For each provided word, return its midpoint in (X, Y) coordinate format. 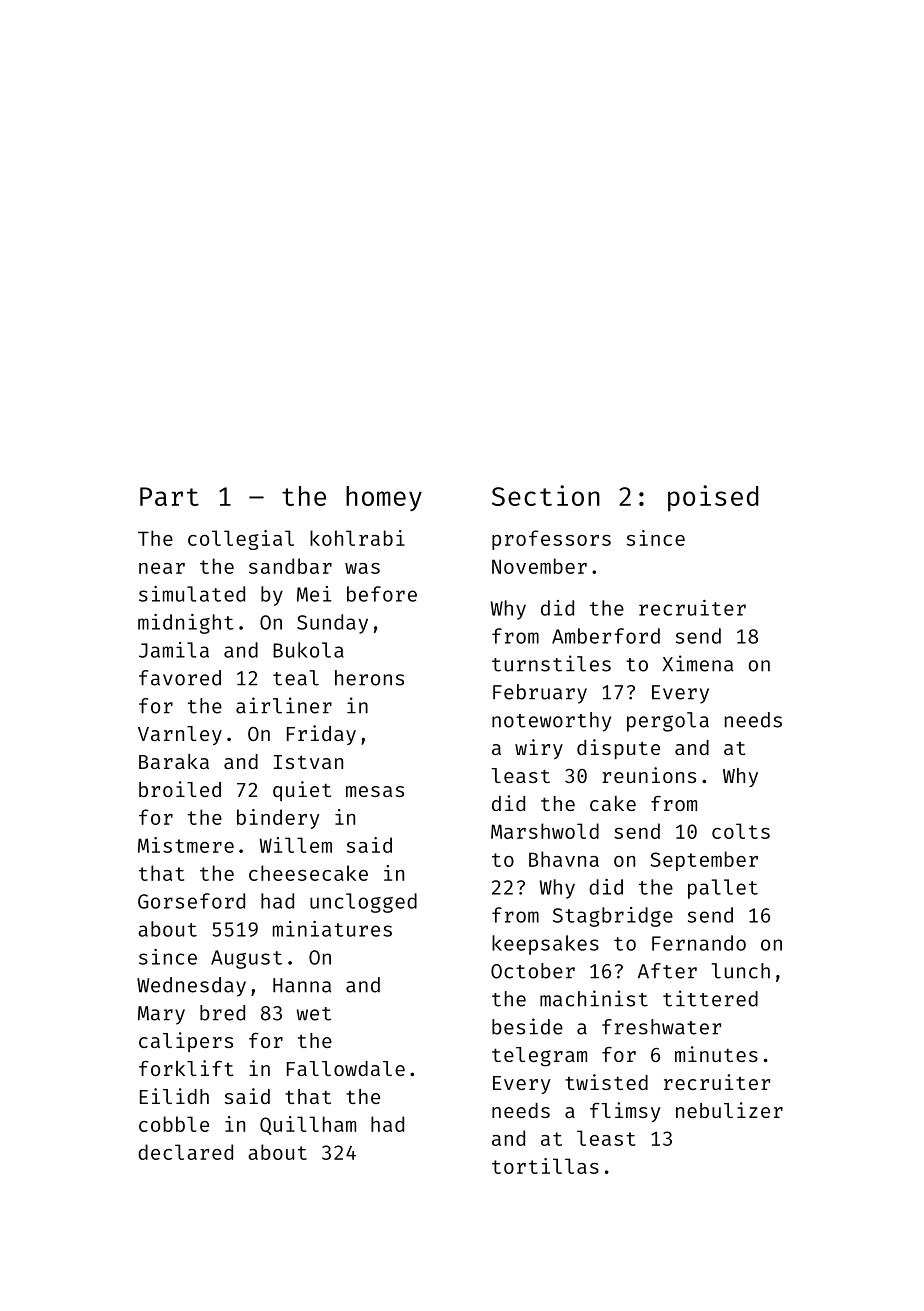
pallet (723, 889)
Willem (295, 845)
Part (169, 496)
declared (185, 1152)
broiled (180, 789)
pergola (668, 722)
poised (713, 498)
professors (551, 540)
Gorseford (191, 901)
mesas (375, 791)
